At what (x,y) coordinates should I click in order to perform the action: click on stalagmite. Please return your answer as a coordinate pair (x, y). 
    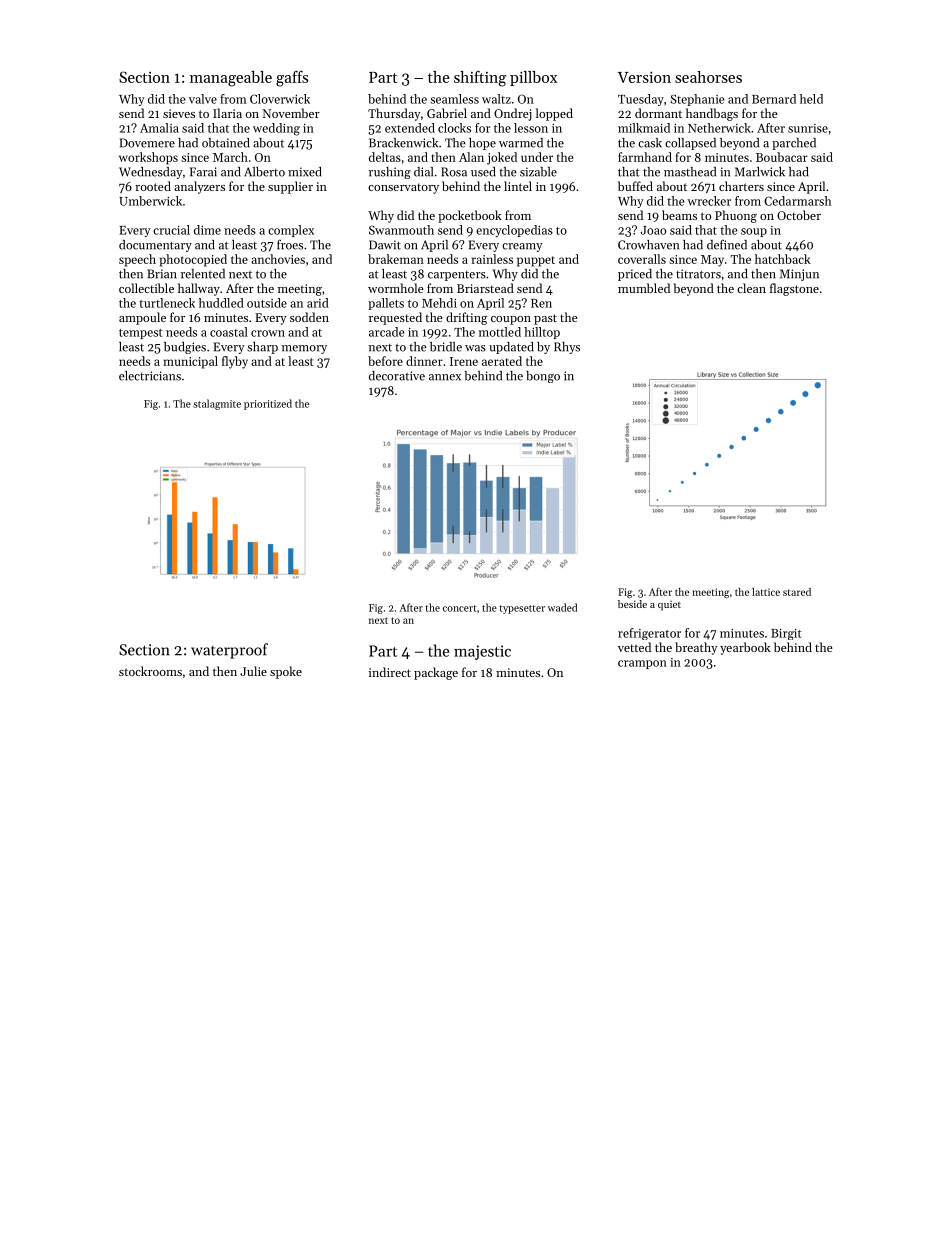
    Looking at the image, I should click on (217, 404).
